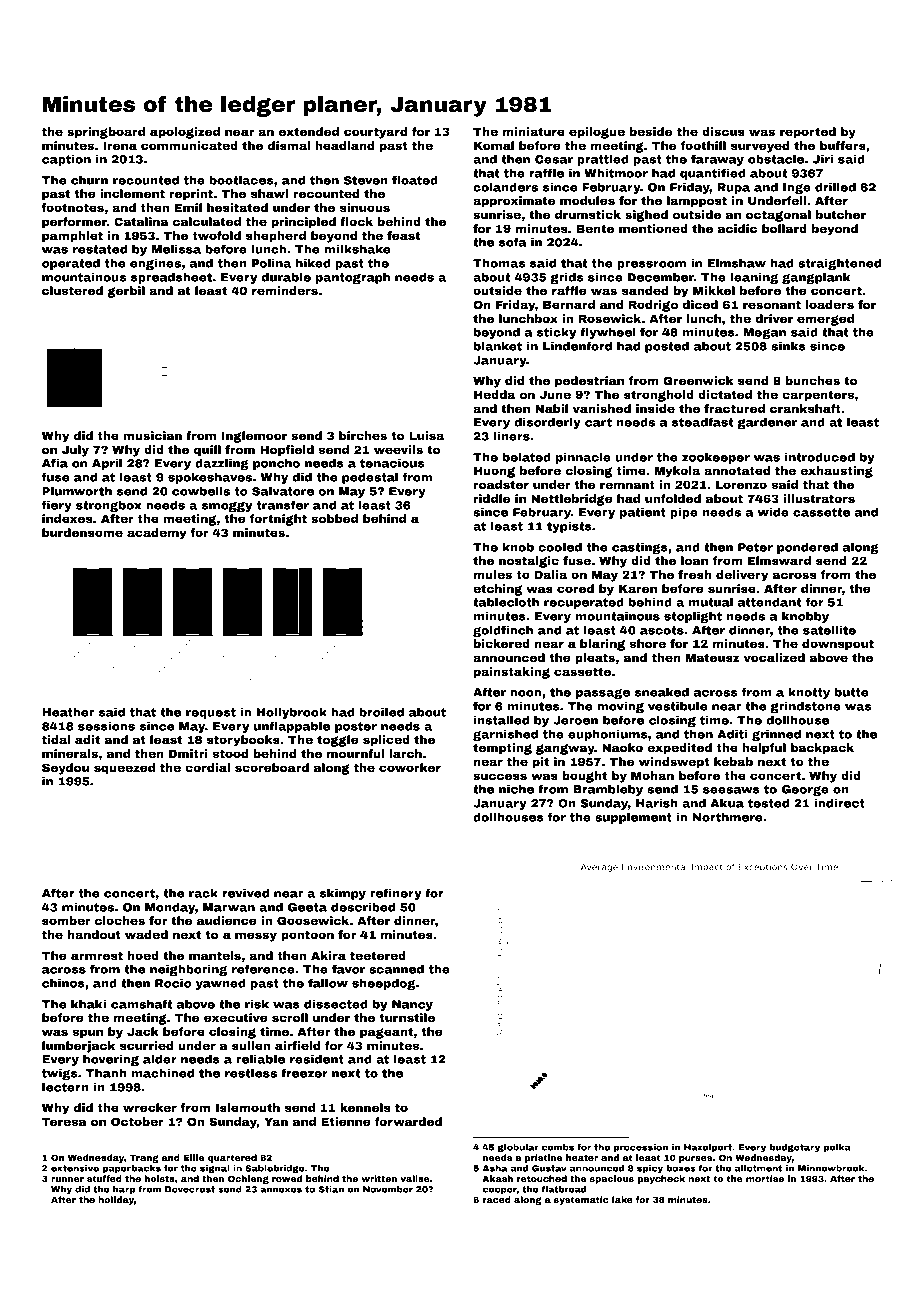 This page has width=924, height=1308. Describe the element at coordinates (765, 1178) in the page. I see `mortise` at that location.
